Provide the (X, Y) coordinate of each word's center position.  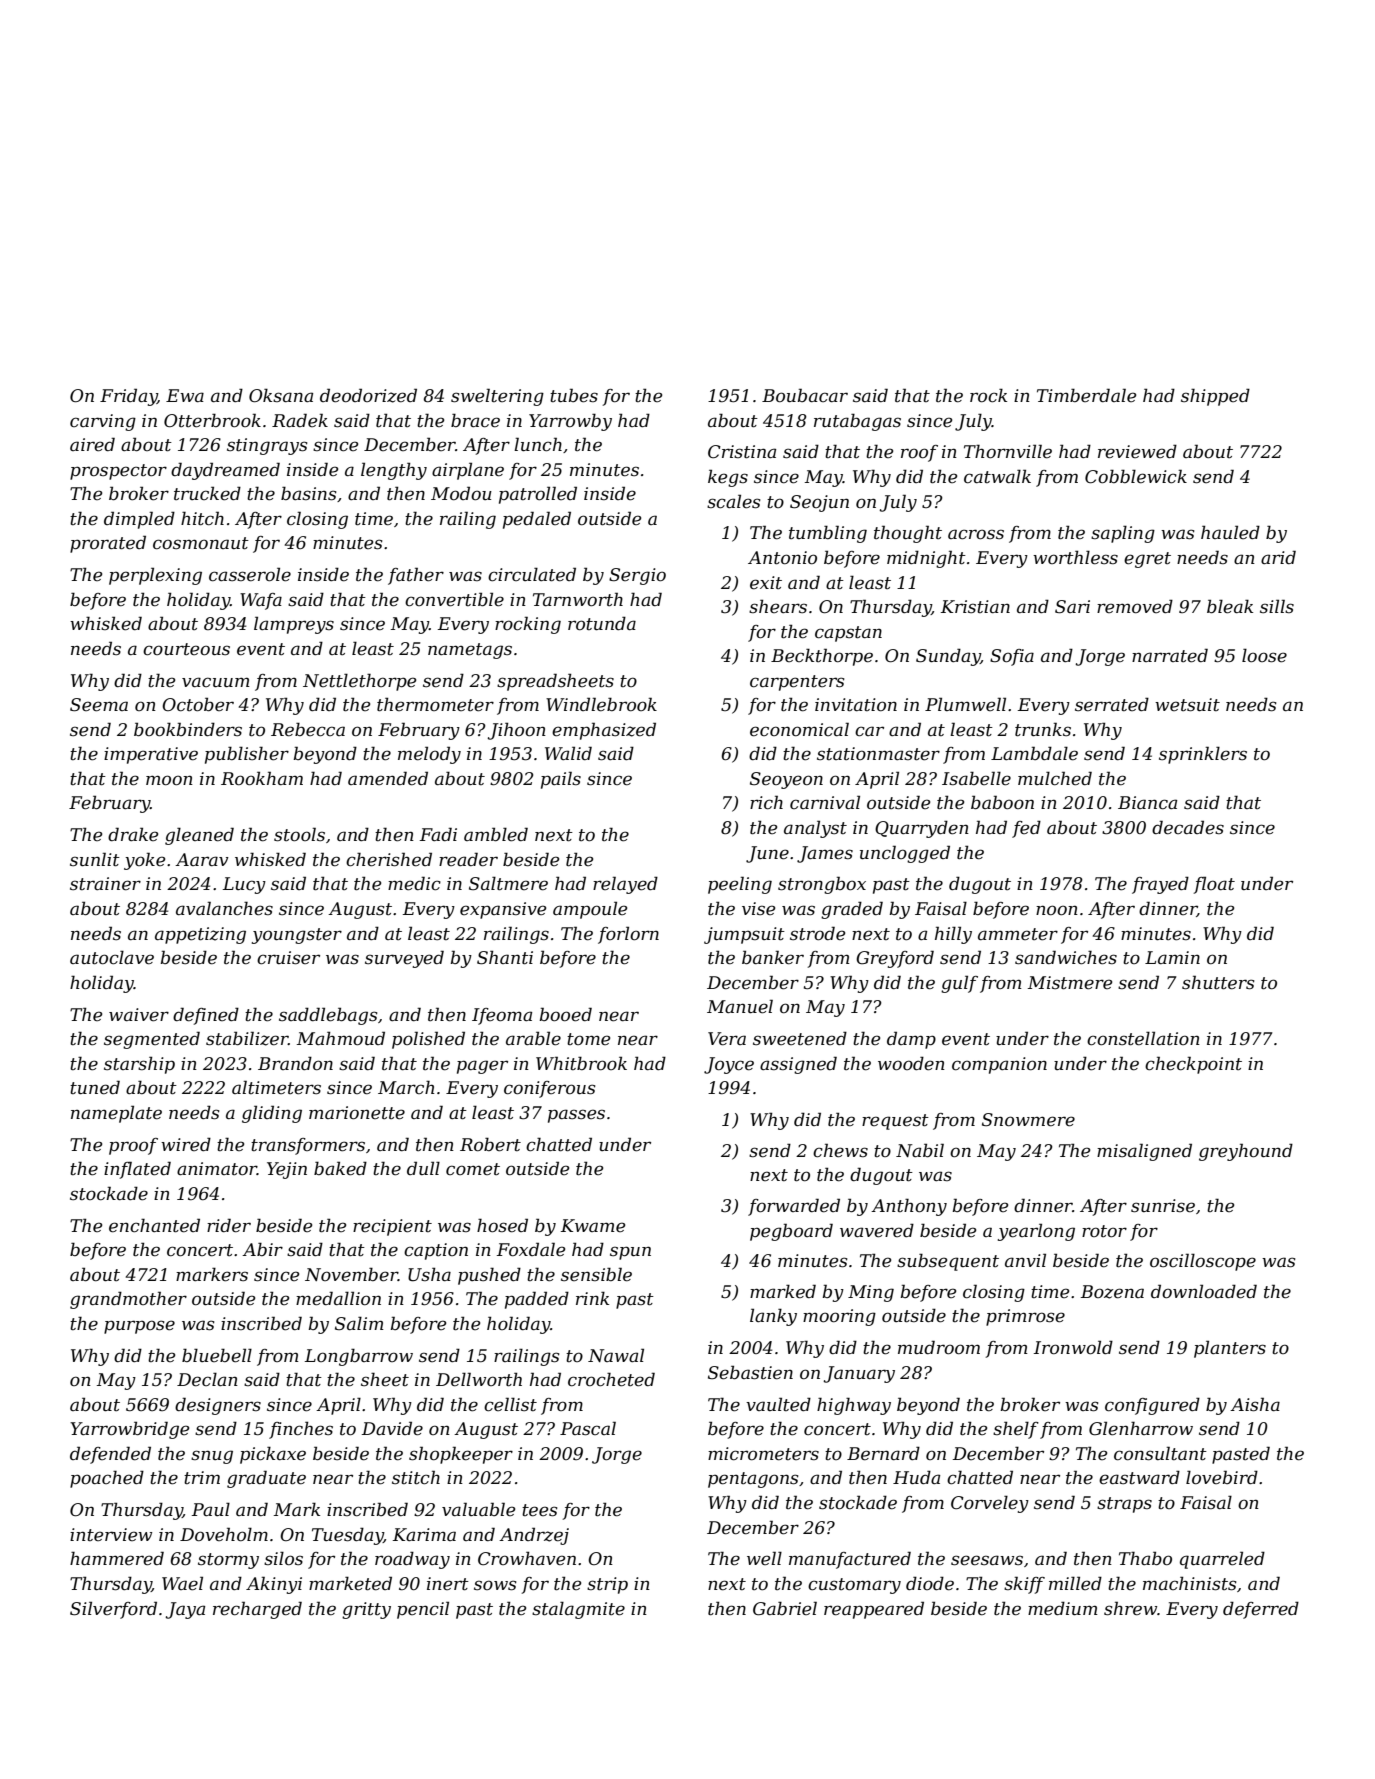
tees (539, 1510)
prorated (108, 544)
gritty (366, 1610)
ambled (496, 834)
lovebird (1222, 1477)
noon (1057, 910)
